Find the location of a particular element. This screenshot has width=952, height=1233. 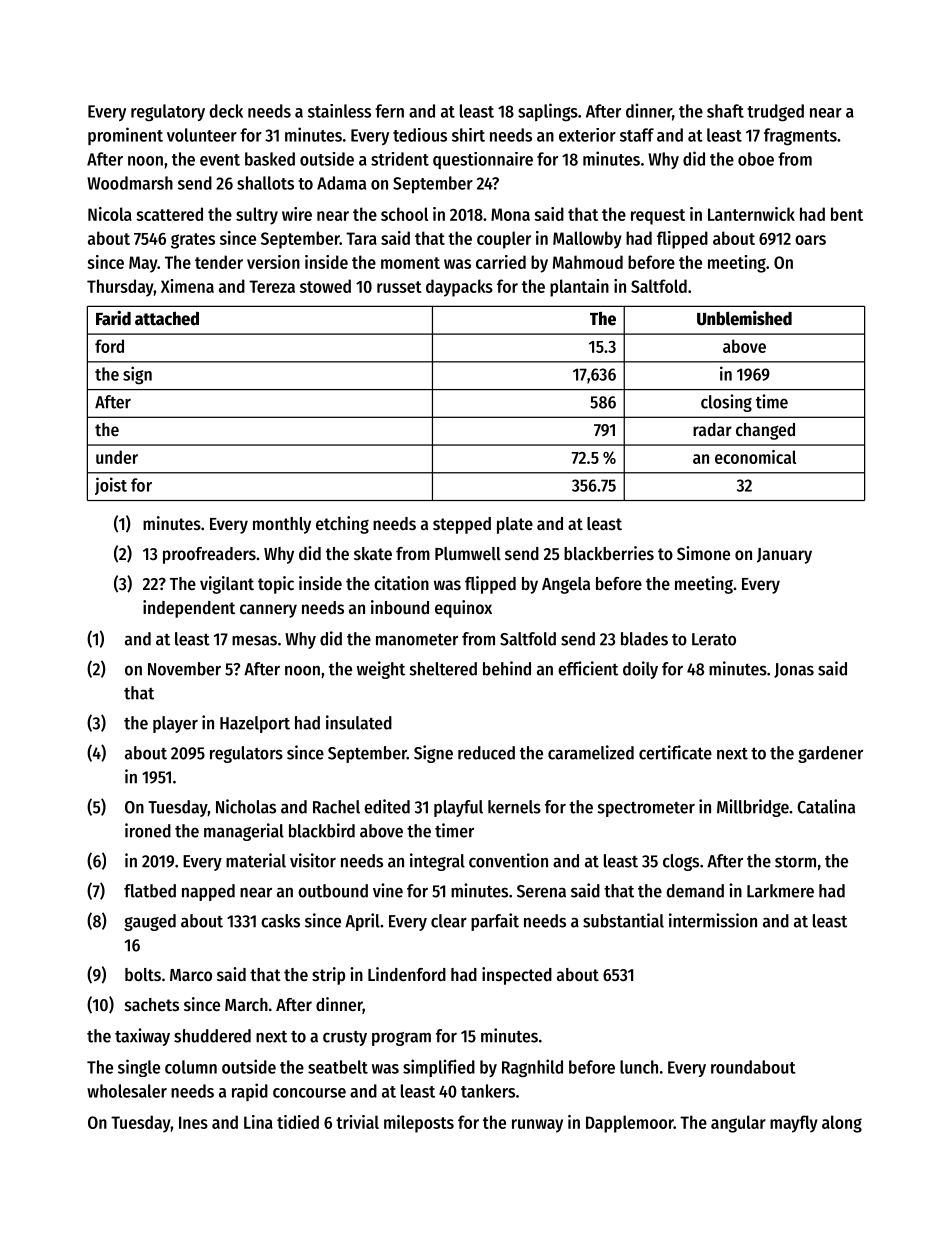

efficient is located at coordinates (588, 668).
